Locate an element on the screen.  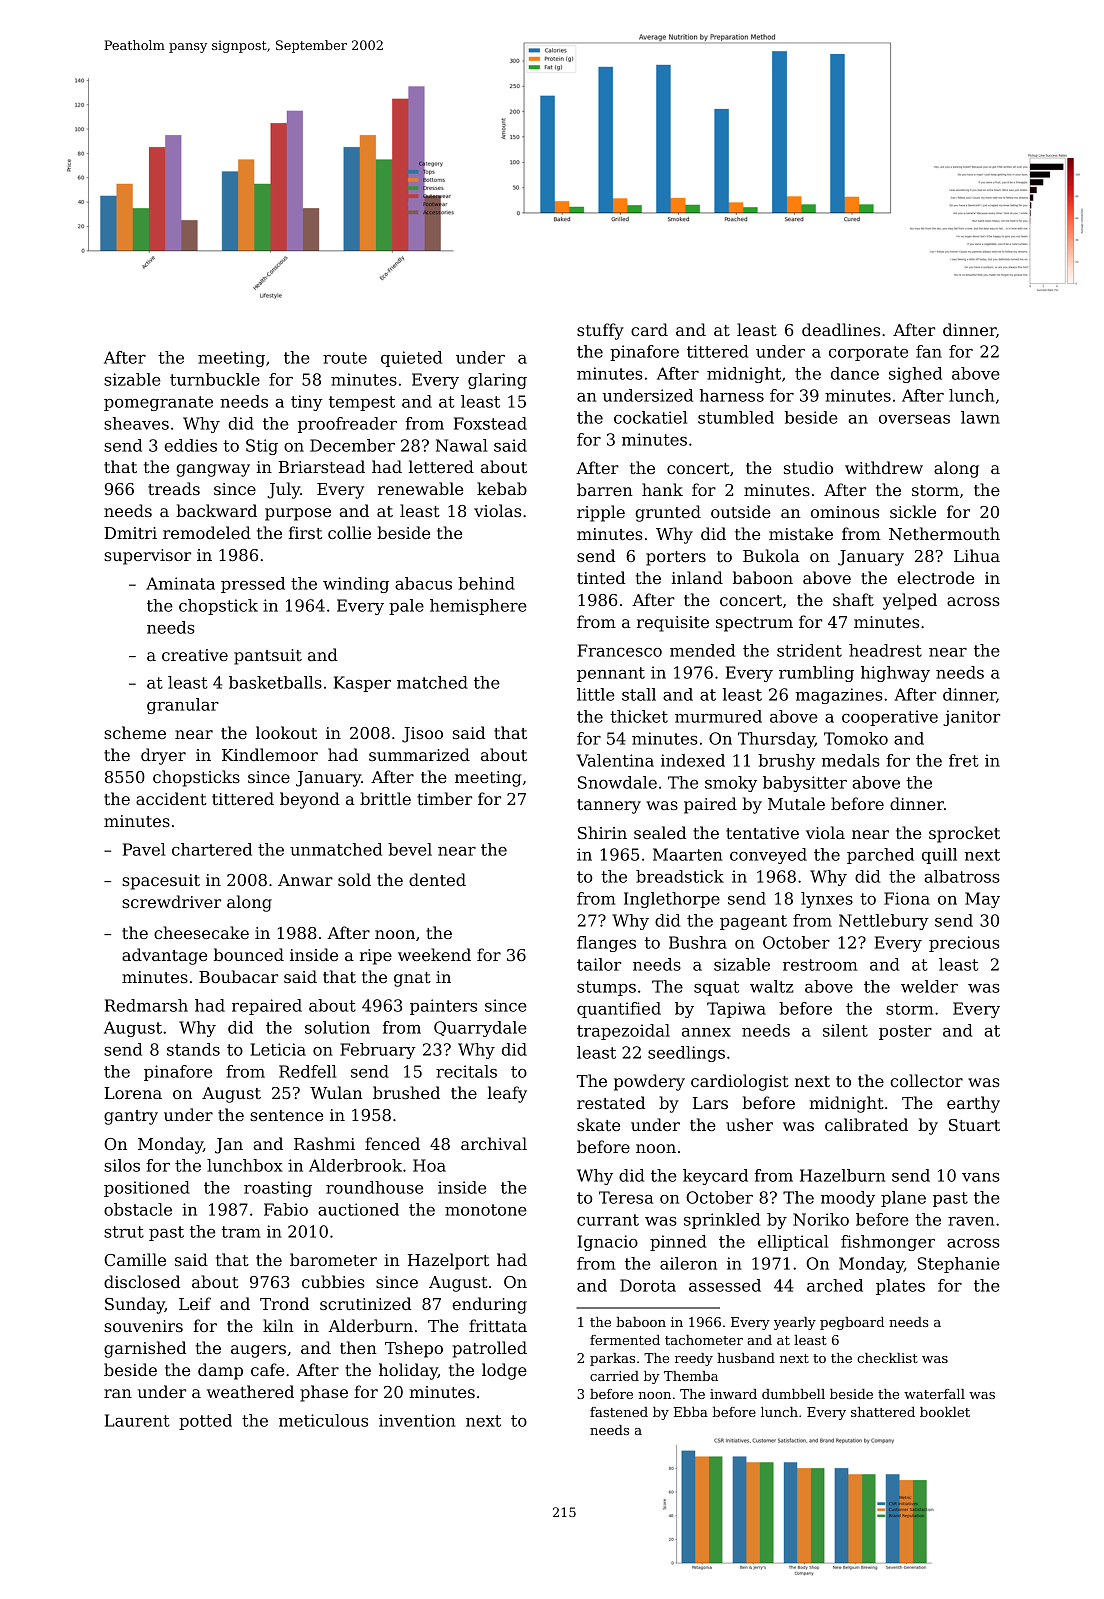
fan is located at coordinates (929, 351).
